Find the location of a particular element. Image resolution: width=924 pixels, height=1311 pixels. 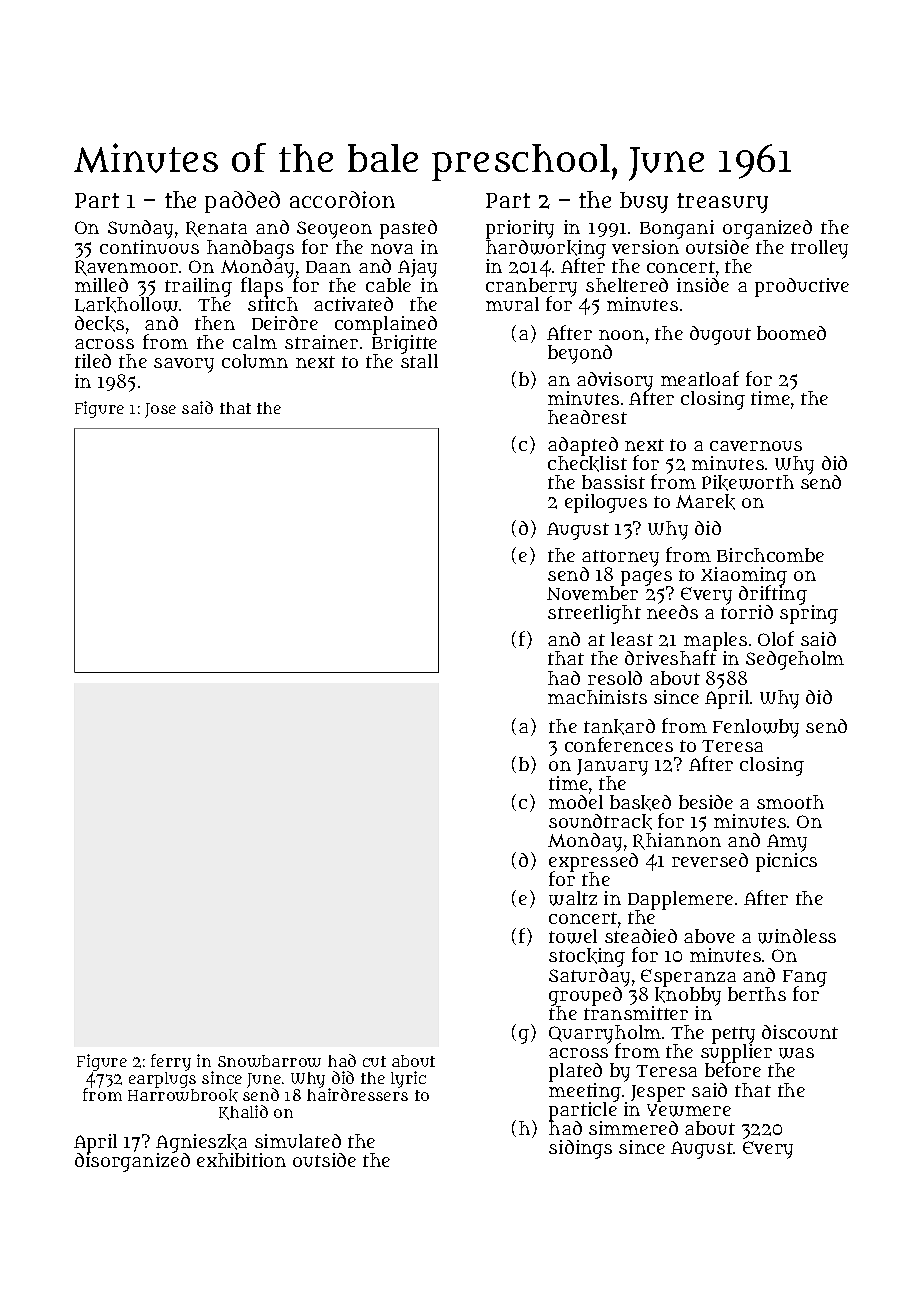

machinists is located at coordinates (597, 697).
